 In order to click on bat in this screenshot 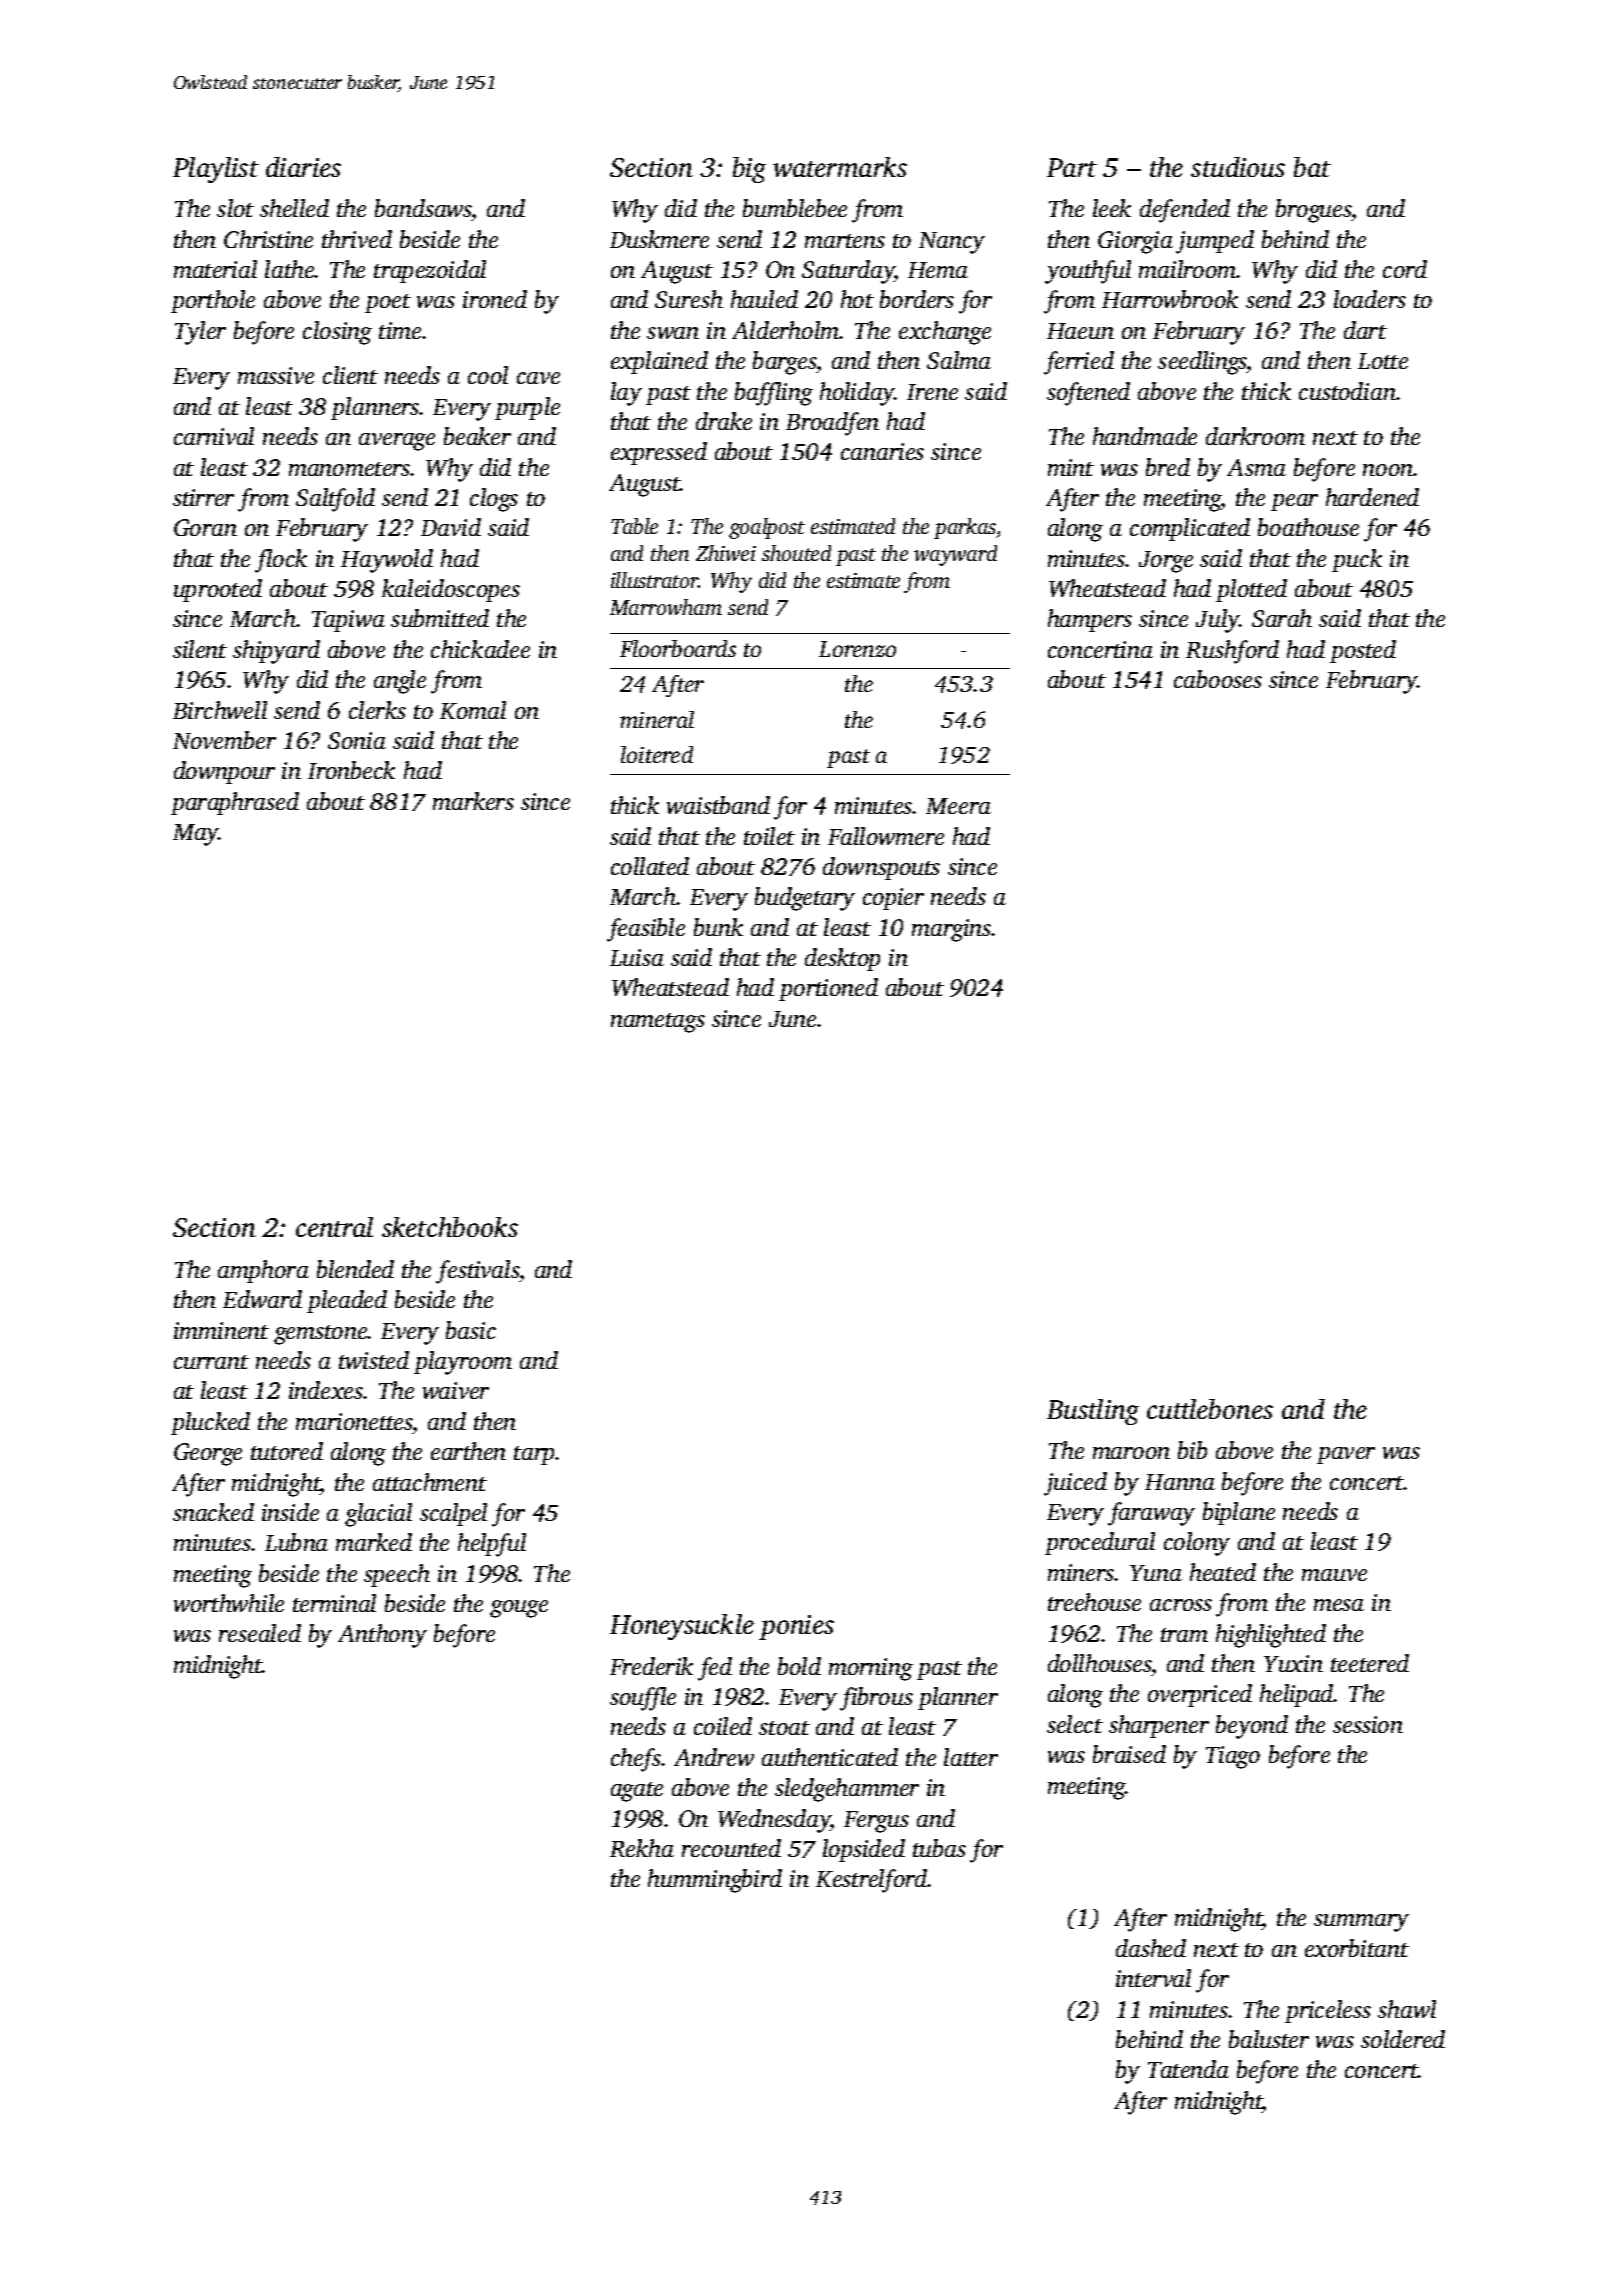, I will do `click(1312, 167)`.
